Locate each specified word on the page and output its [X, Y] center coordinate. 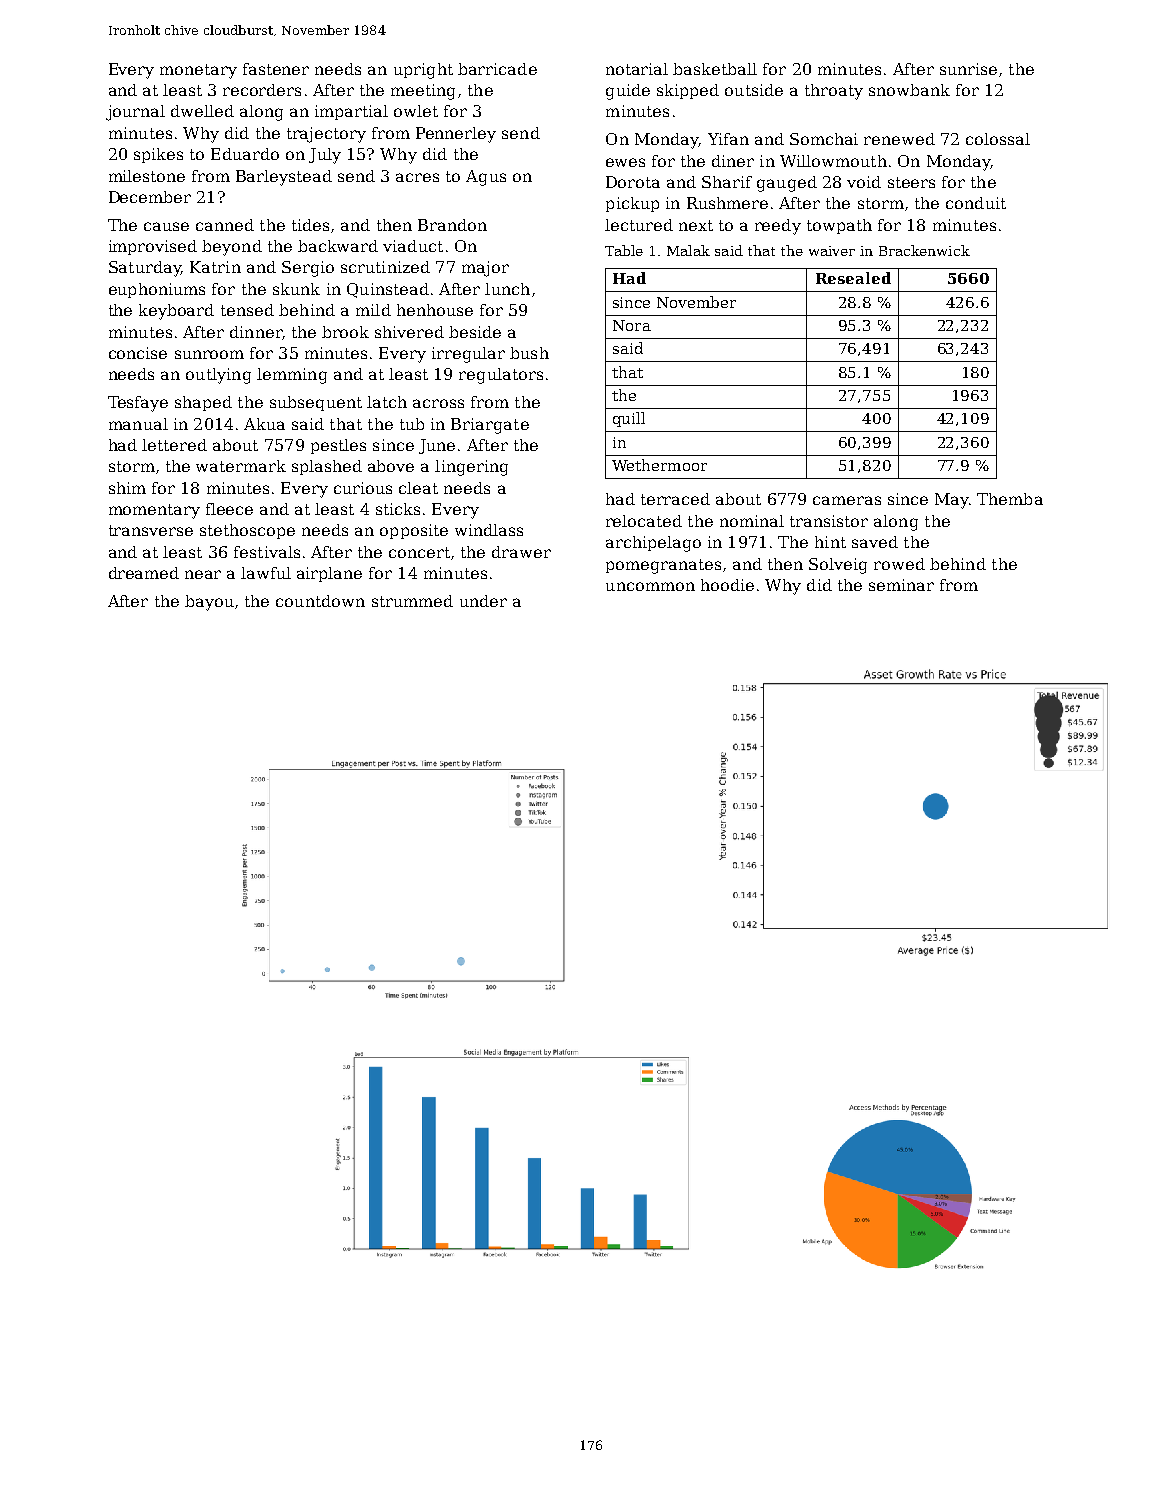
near [203, 574]
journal [135, 113]
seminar [901, 585]
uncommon [650, 586]
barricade [497, 69]
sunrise [968, 69]
